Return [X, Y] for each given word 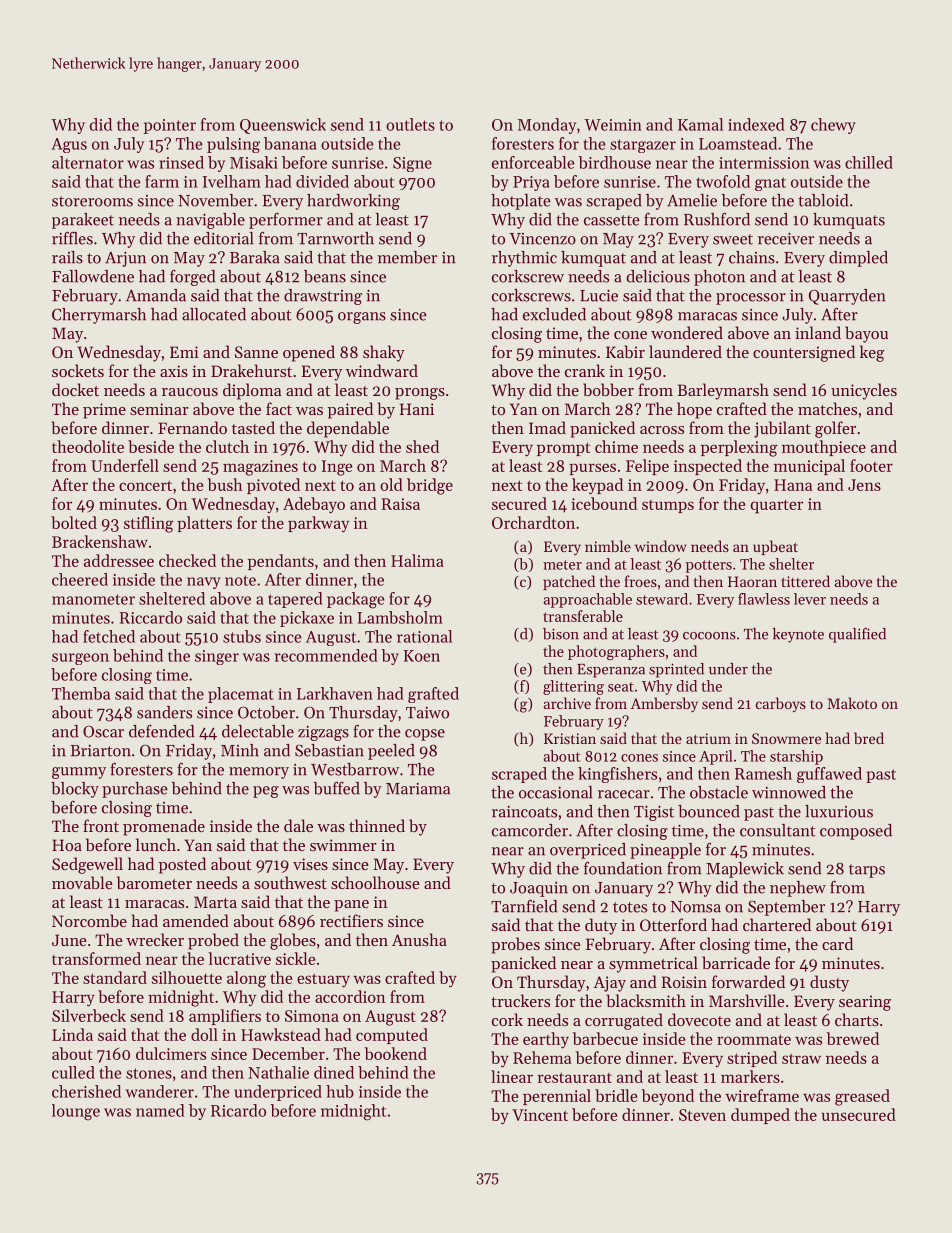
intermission [764, 163]
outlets [410, 124]
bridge [430, 486]
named [160, 1110]
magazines [260, 468]
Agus [69, 145]
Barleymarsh [723, 391]
